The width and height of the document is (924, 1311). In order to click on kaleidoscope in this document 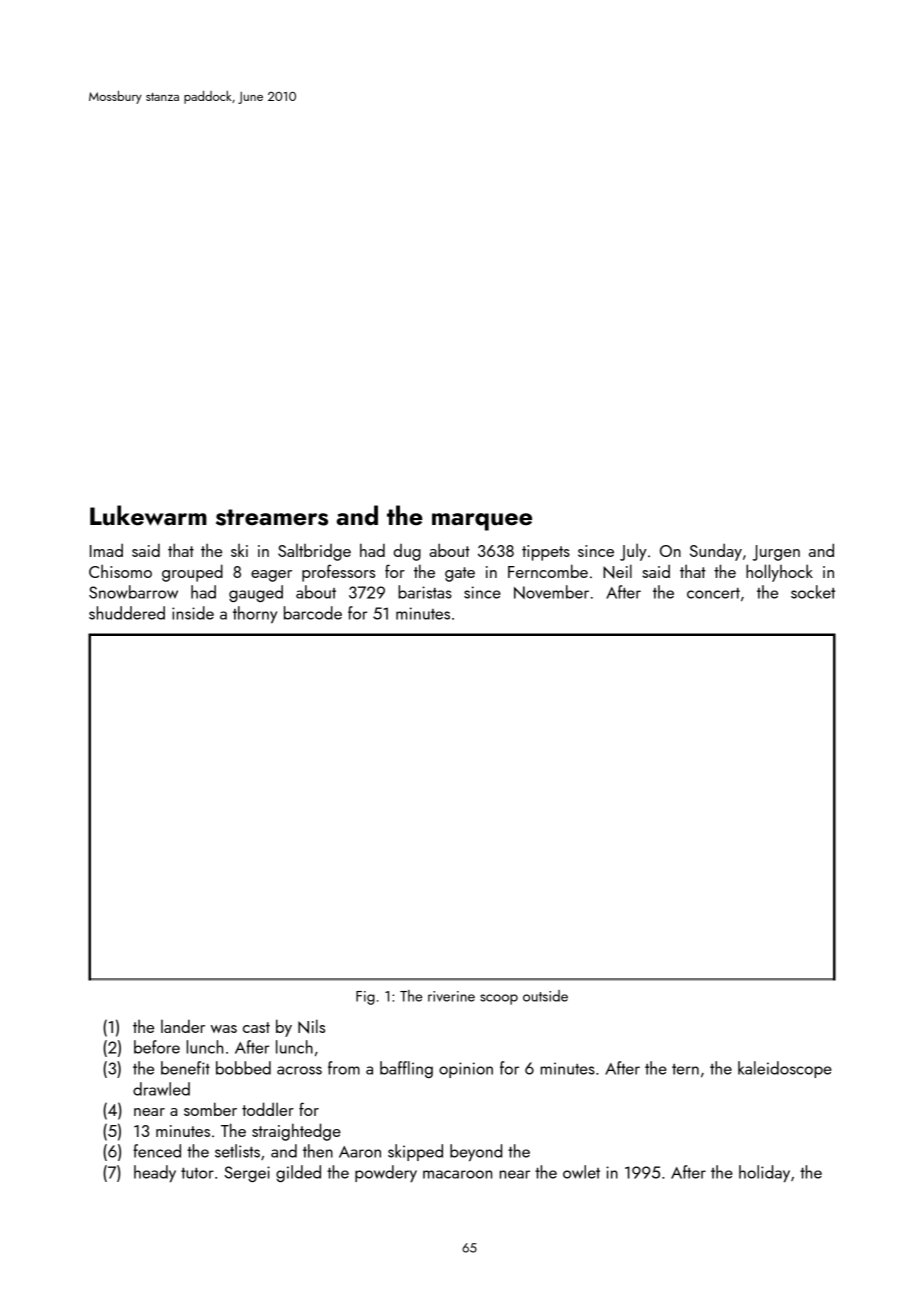, I will do `click(785, 1069)`.
